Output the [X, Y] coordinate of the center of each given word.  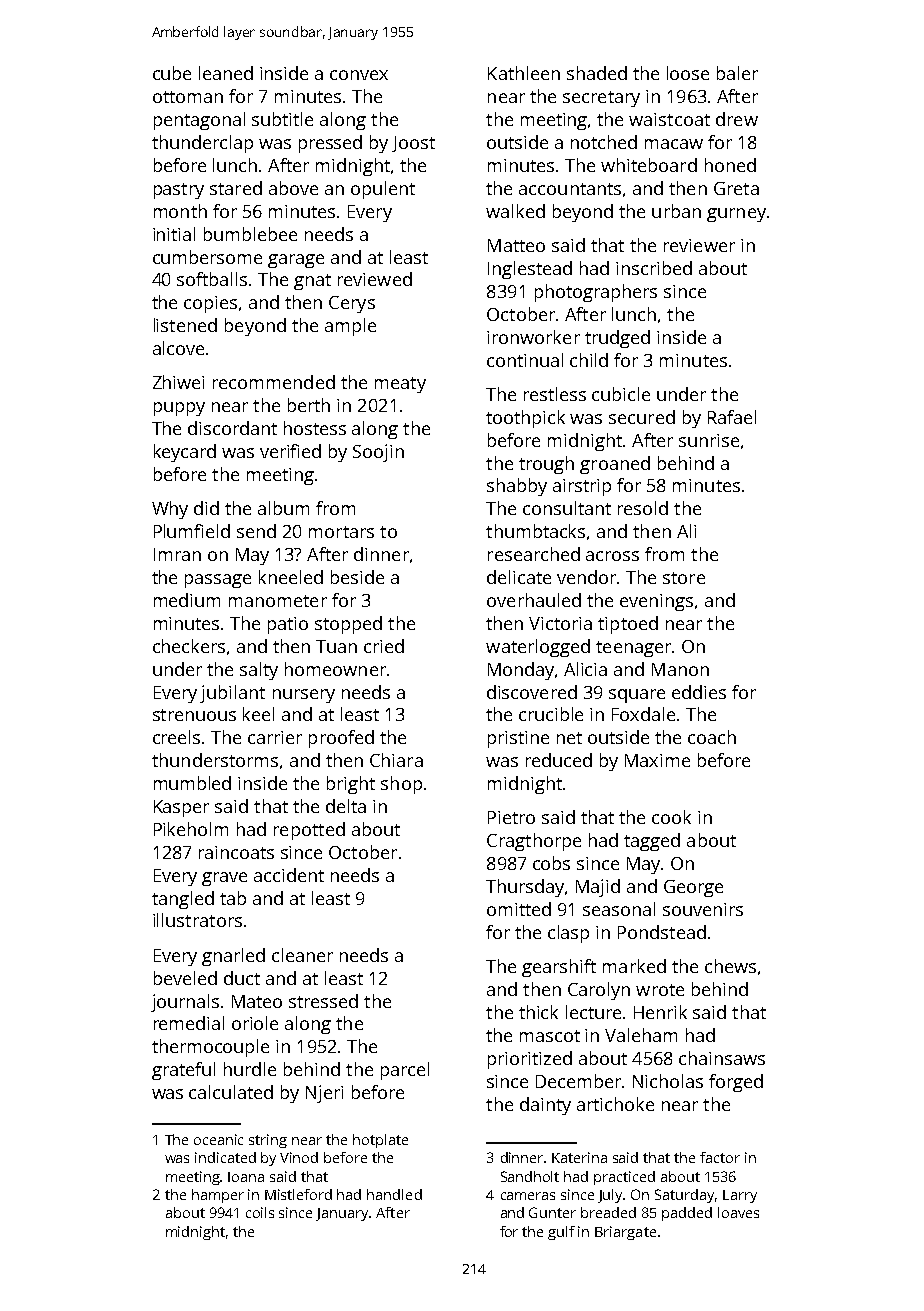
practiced [624, 1178]
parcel [405, 1071]
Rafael [732, 417]
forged [736, 1083]
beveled [185, 978]
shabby [517, 487]
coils [260, 1212]
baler [737, 73]
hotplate [380, 1141]
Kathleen [524, 73]
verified [290, 451]
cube [172, 73]
